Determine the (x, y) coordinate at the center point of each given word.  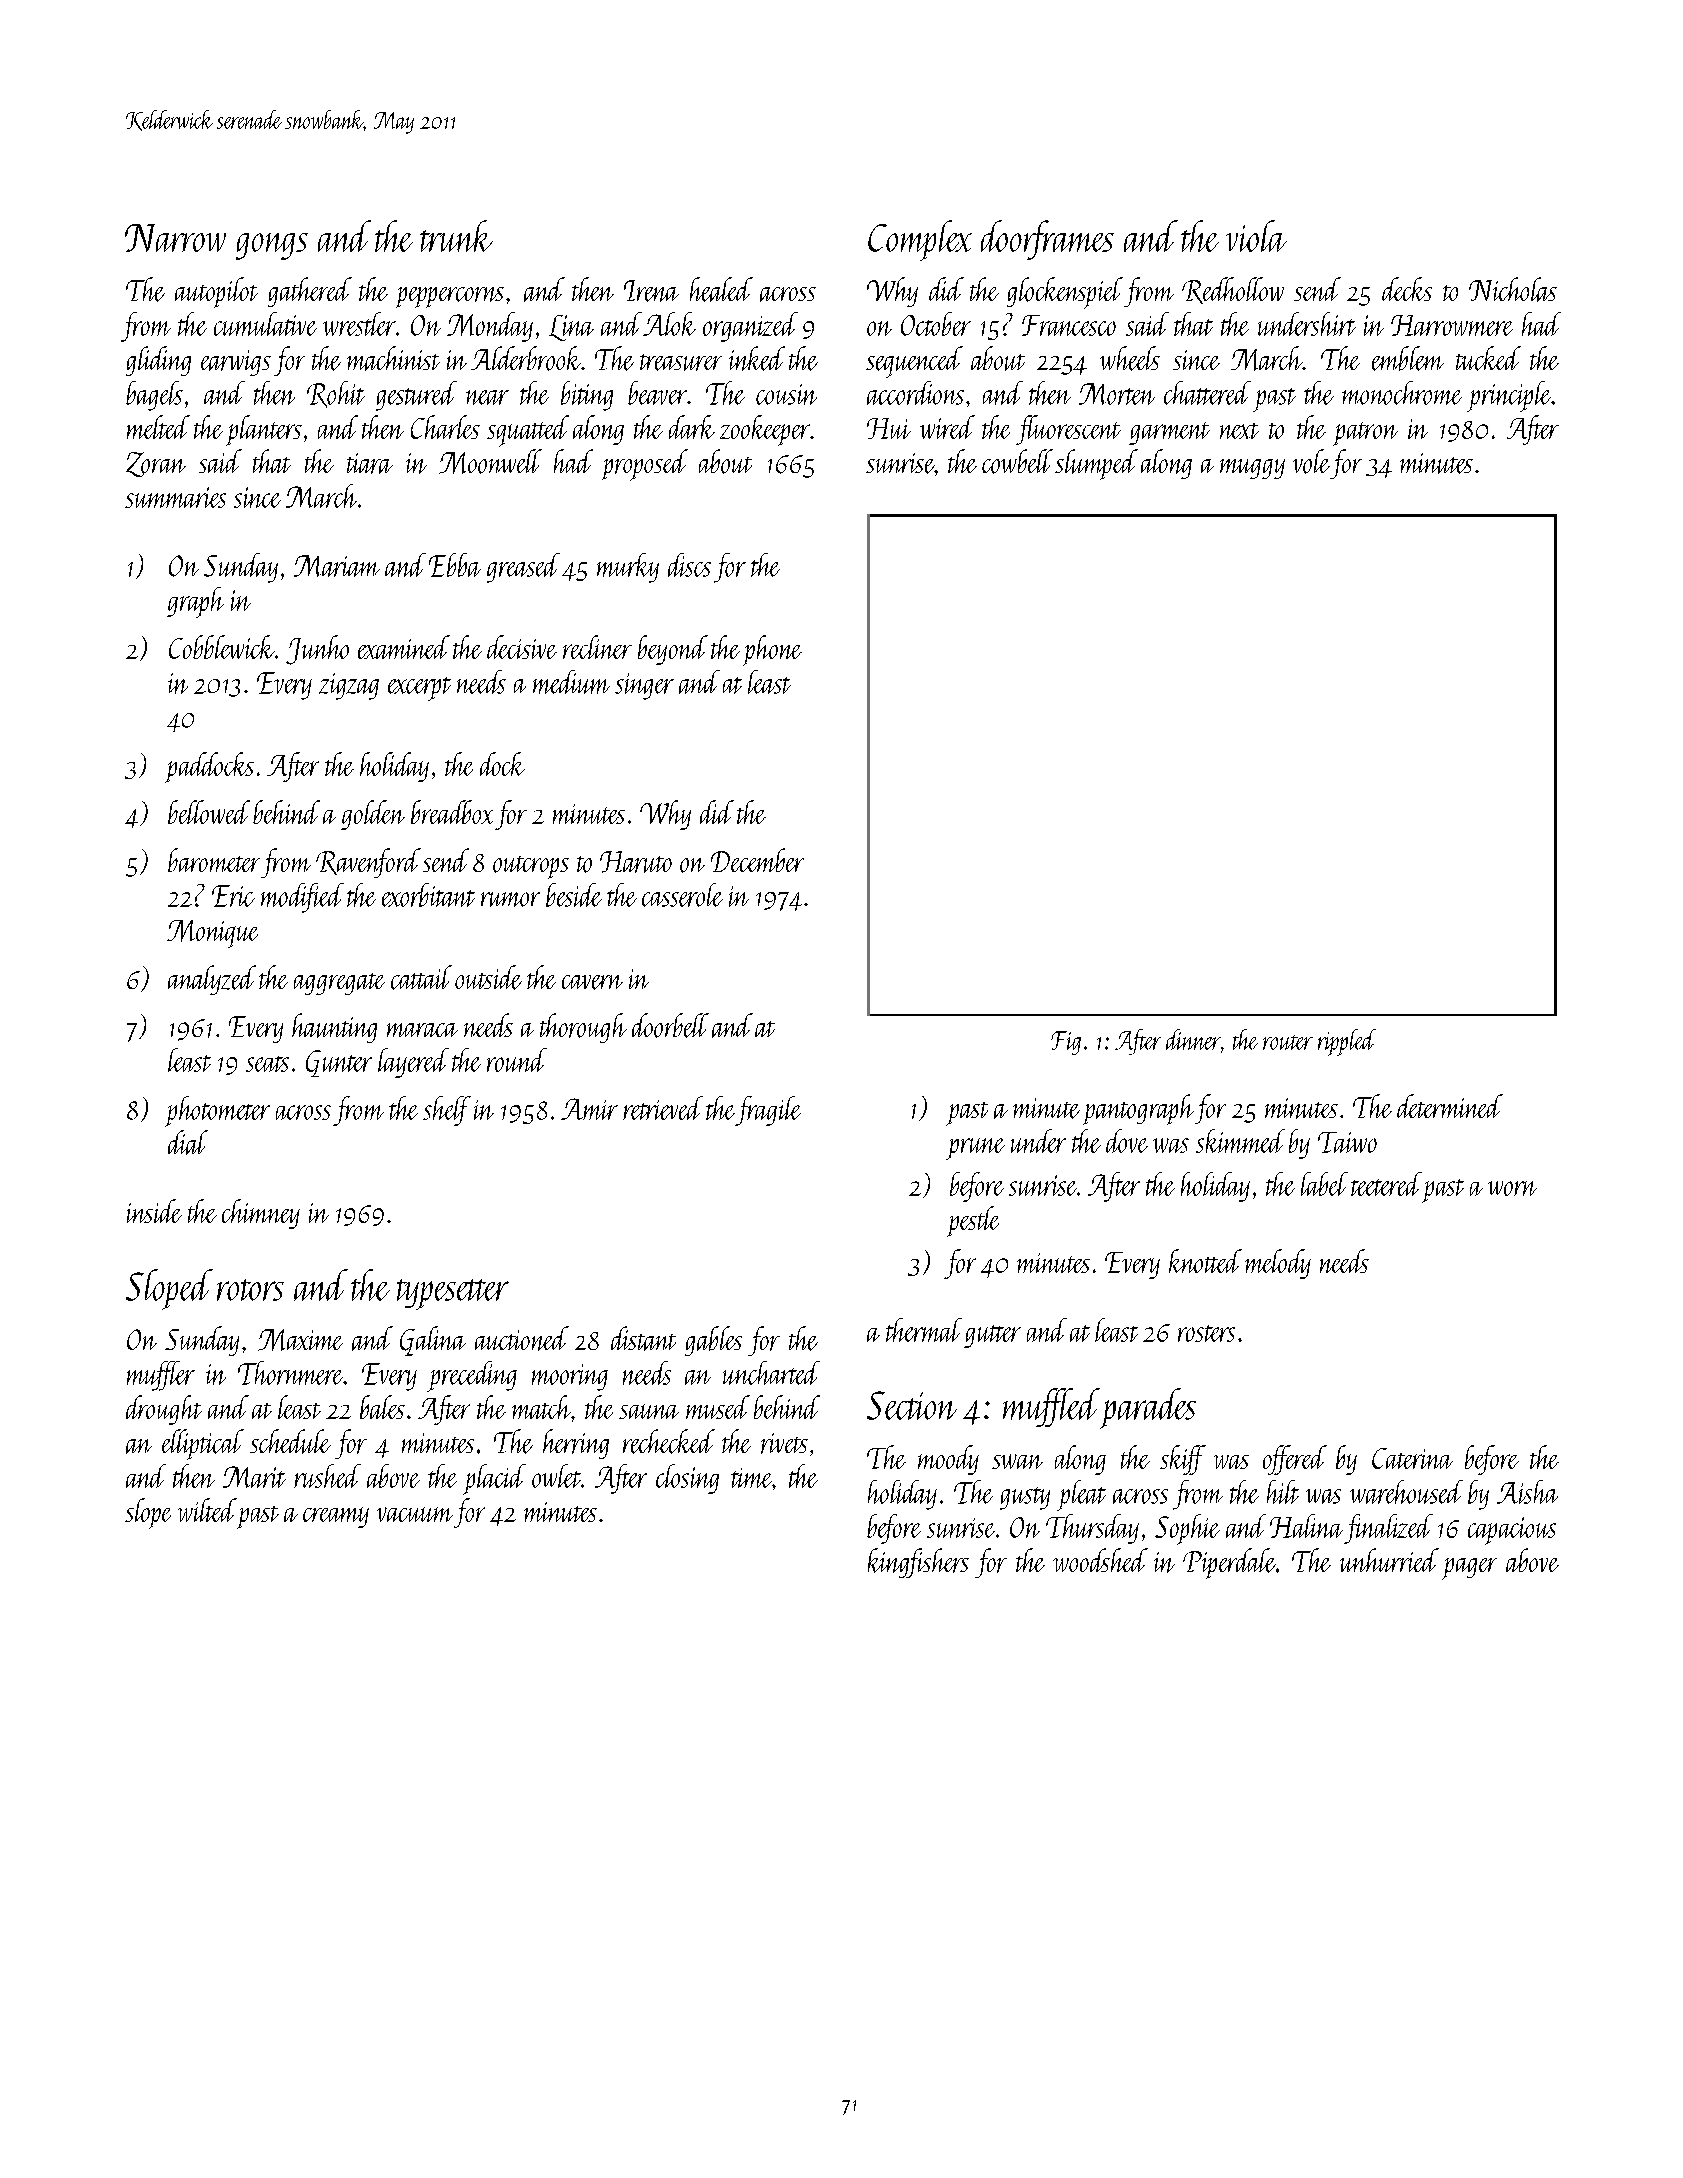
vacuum (415, 1514)
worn (1512, 1188)
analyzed (212, 980)
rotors (250, 1290)
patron (1365, 434)
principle (1509, 396)
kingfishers (918, 1563)
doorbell (670, 1025)
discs (689, 565)
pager (1469, 1569)
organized (750, 327)
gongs (272, 246)
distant (643, 1338)
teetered (1386, 1184)
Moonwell (490, 461)
